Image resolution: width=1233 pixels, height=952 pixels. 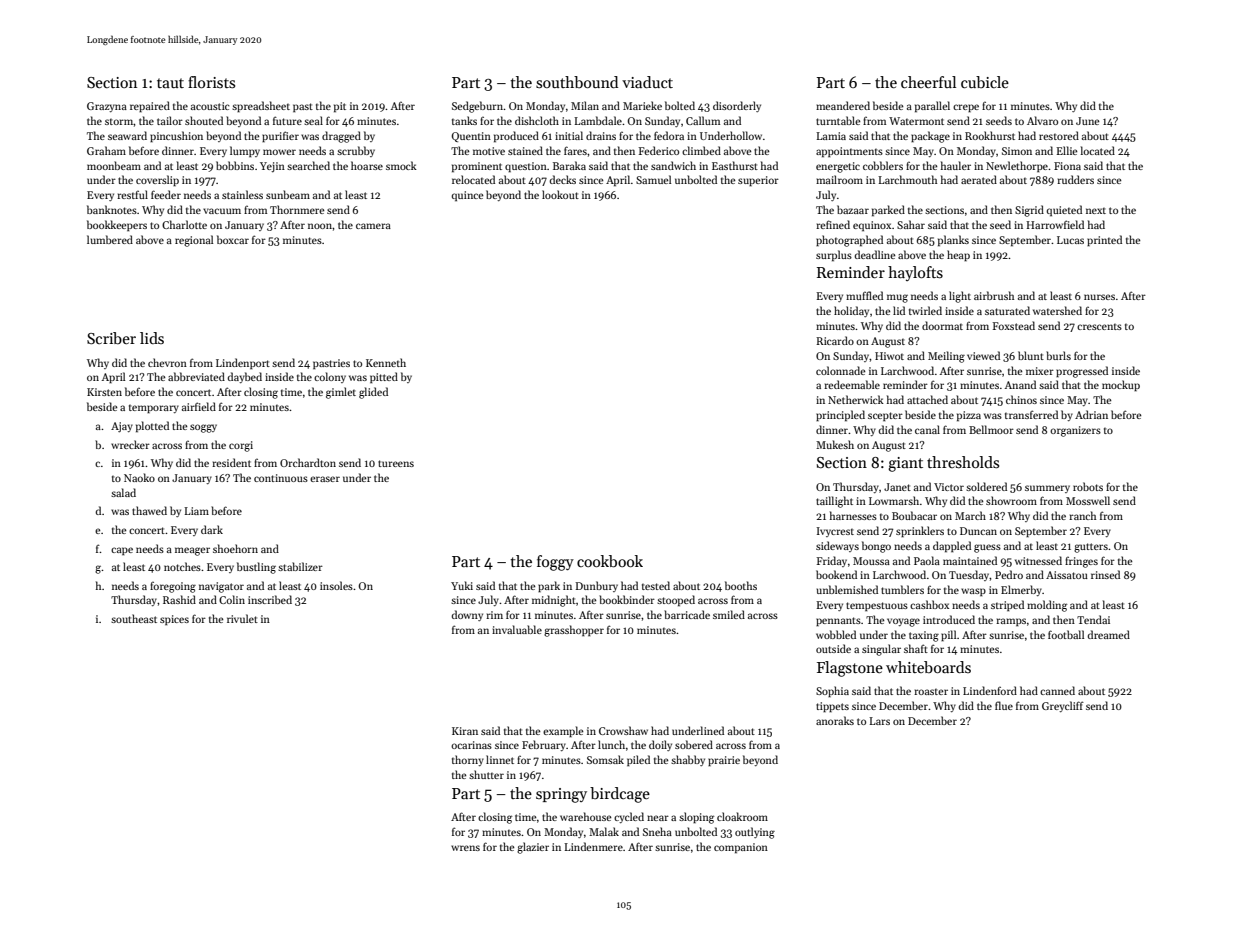 What do you see at coordinates (755, 833) in the image?
I see `outlying` at bounding box center [755, 833].
